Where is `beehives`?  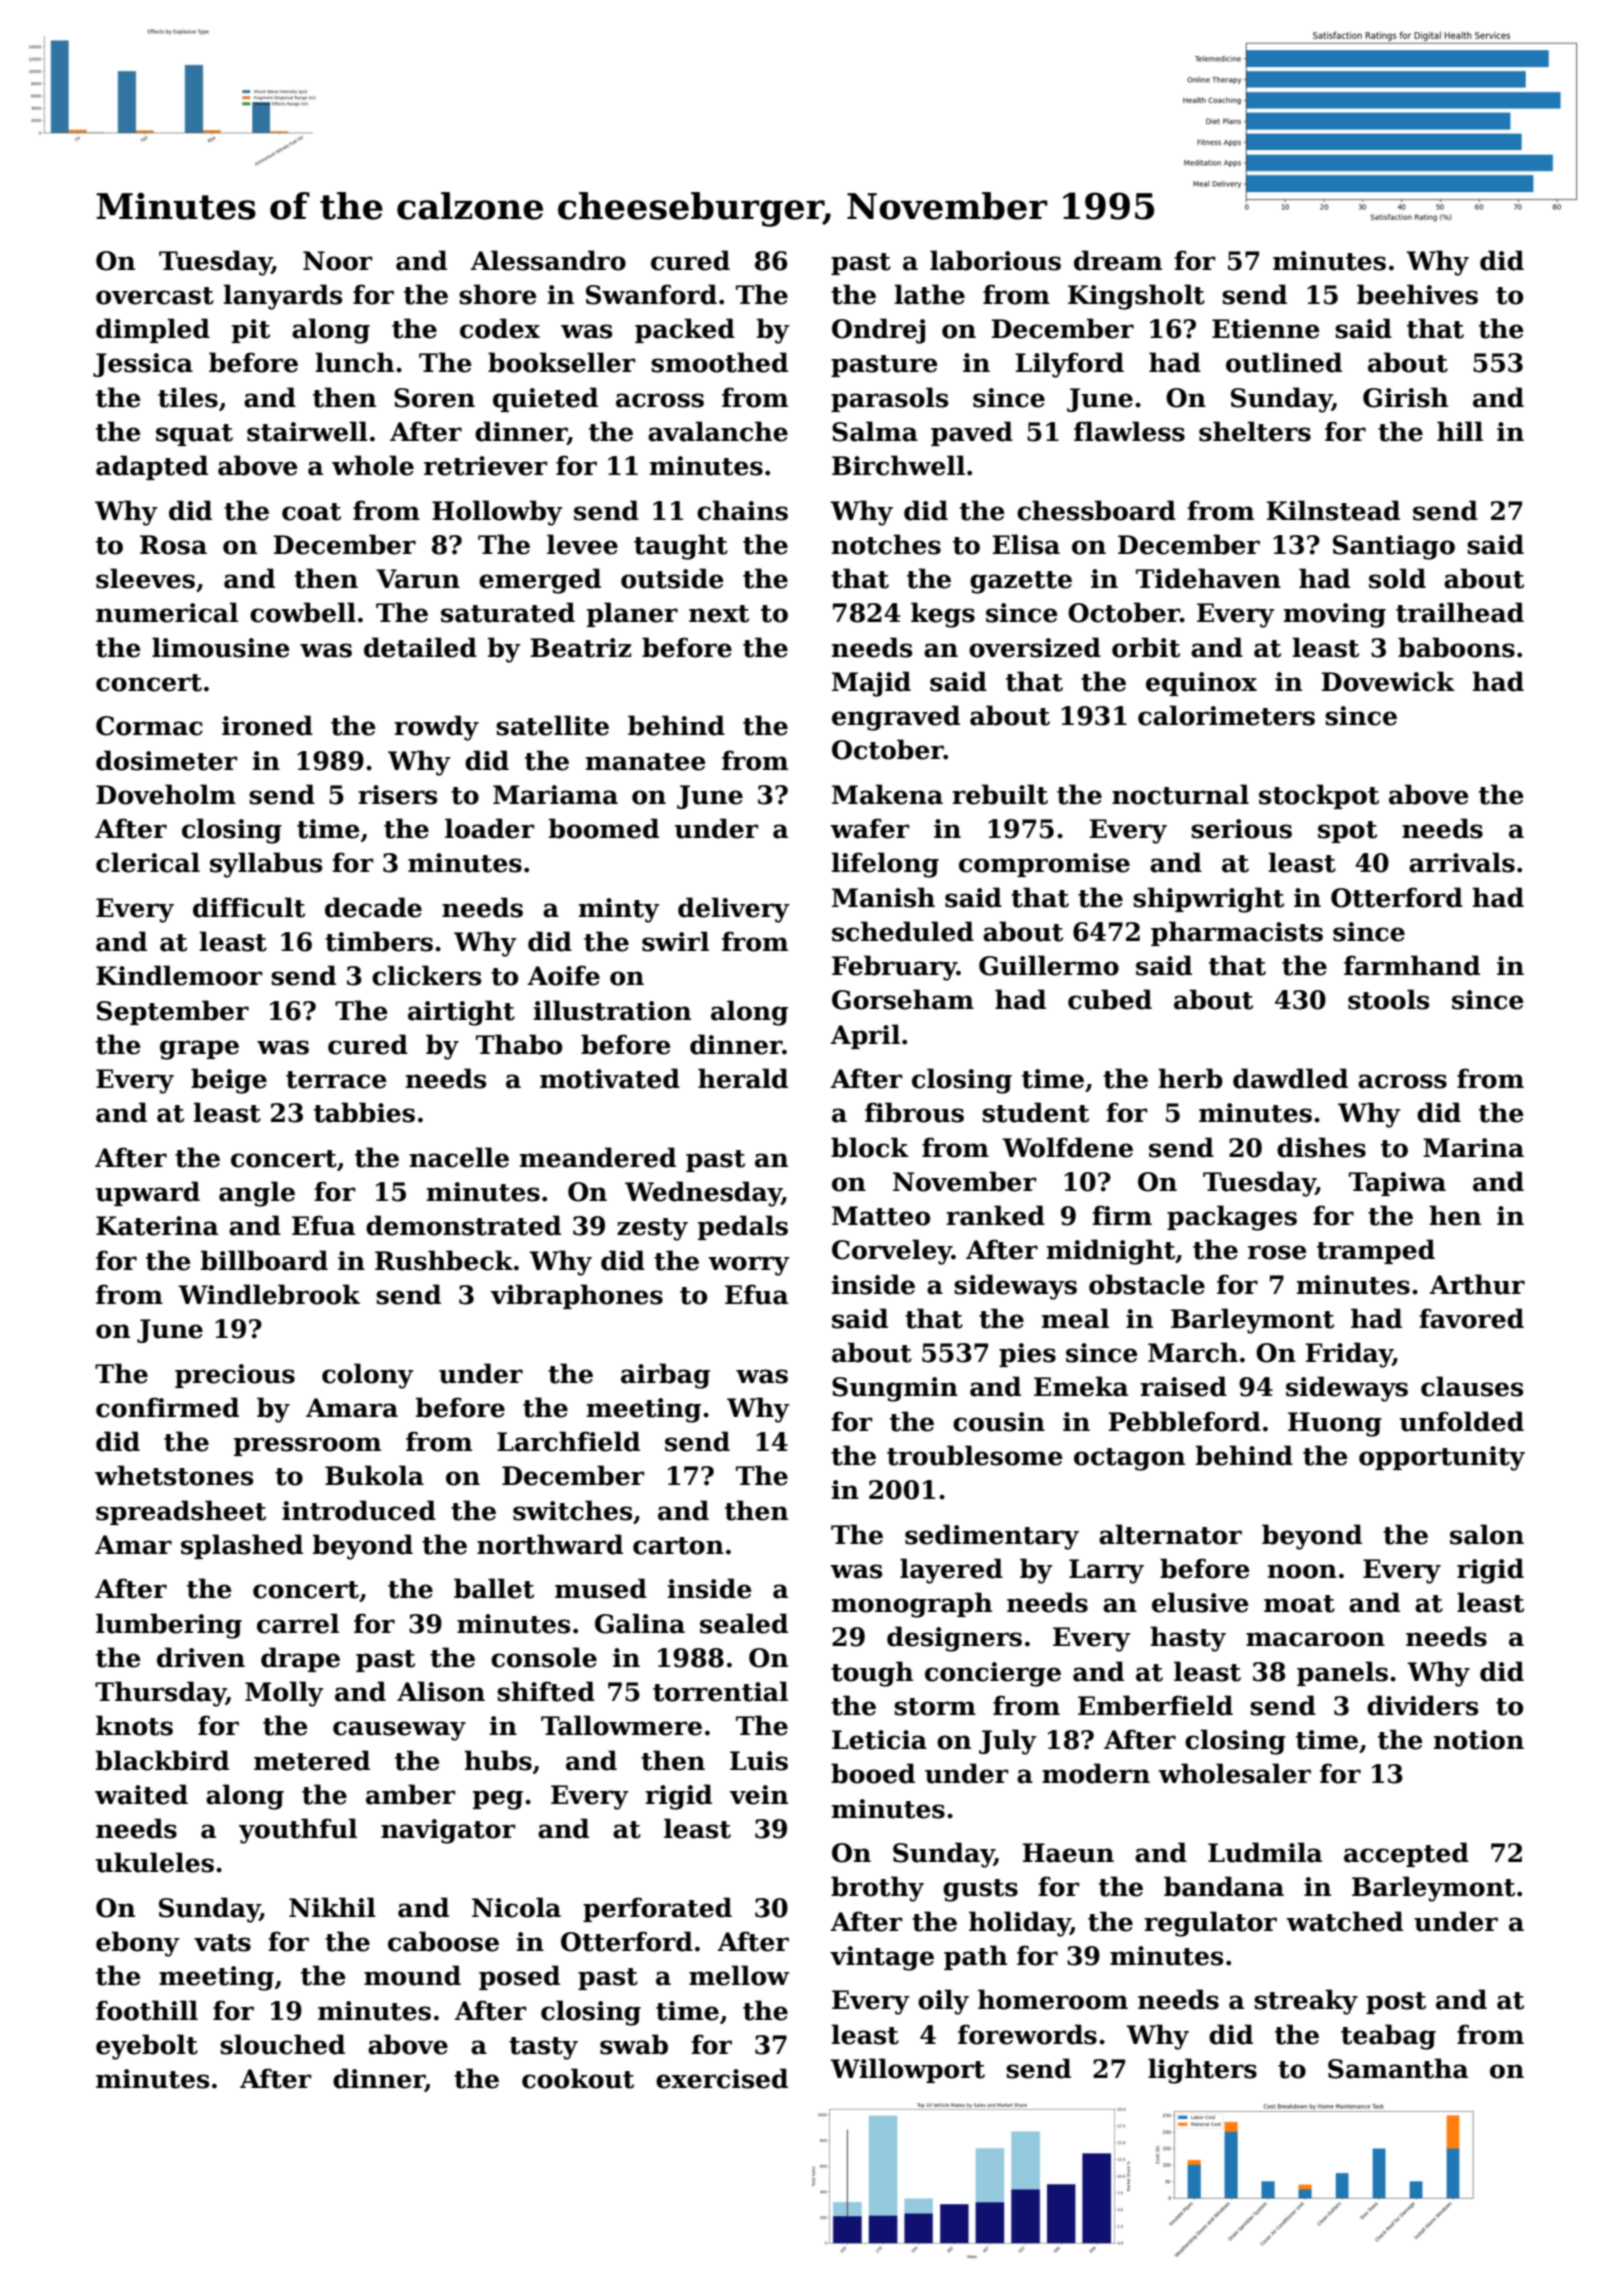
beehives is located at coordinates (1417, 294).
